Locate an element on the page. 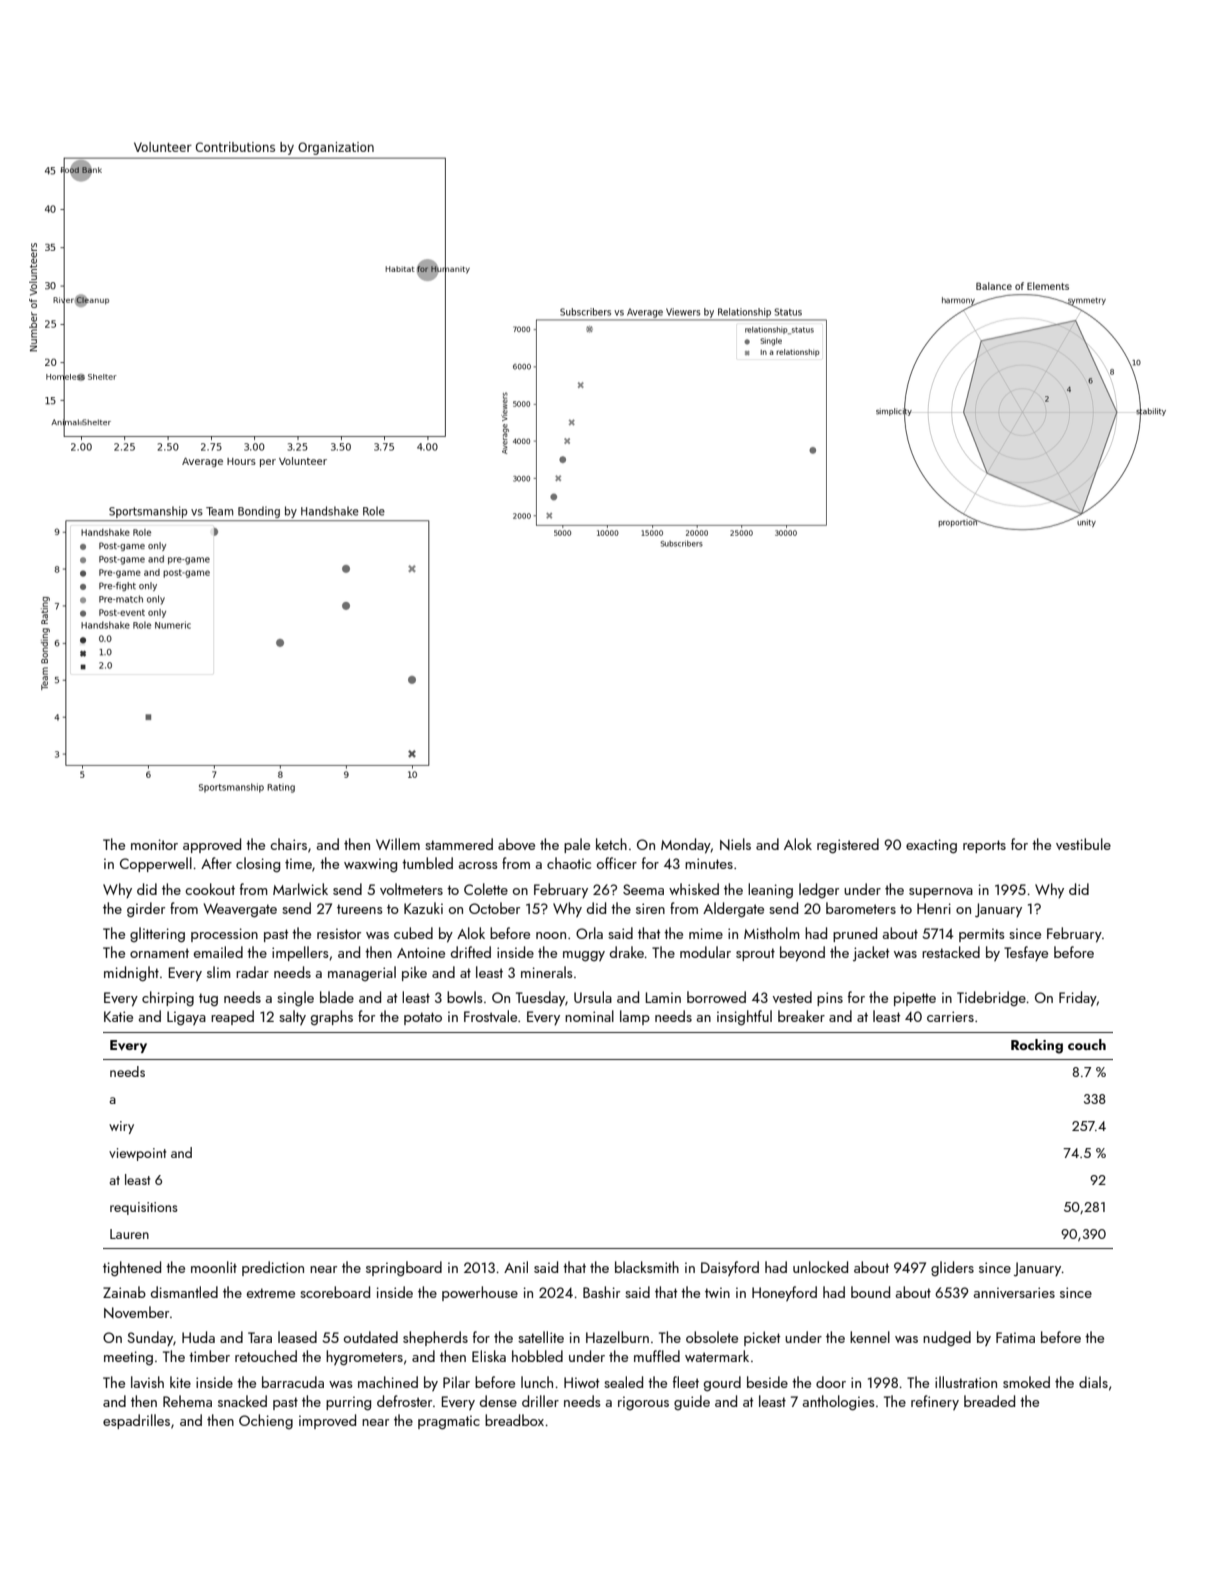 Image resolution: width=1216 pixels, height=1574 pixels. nominal is located at coordinates (589, 1016).
